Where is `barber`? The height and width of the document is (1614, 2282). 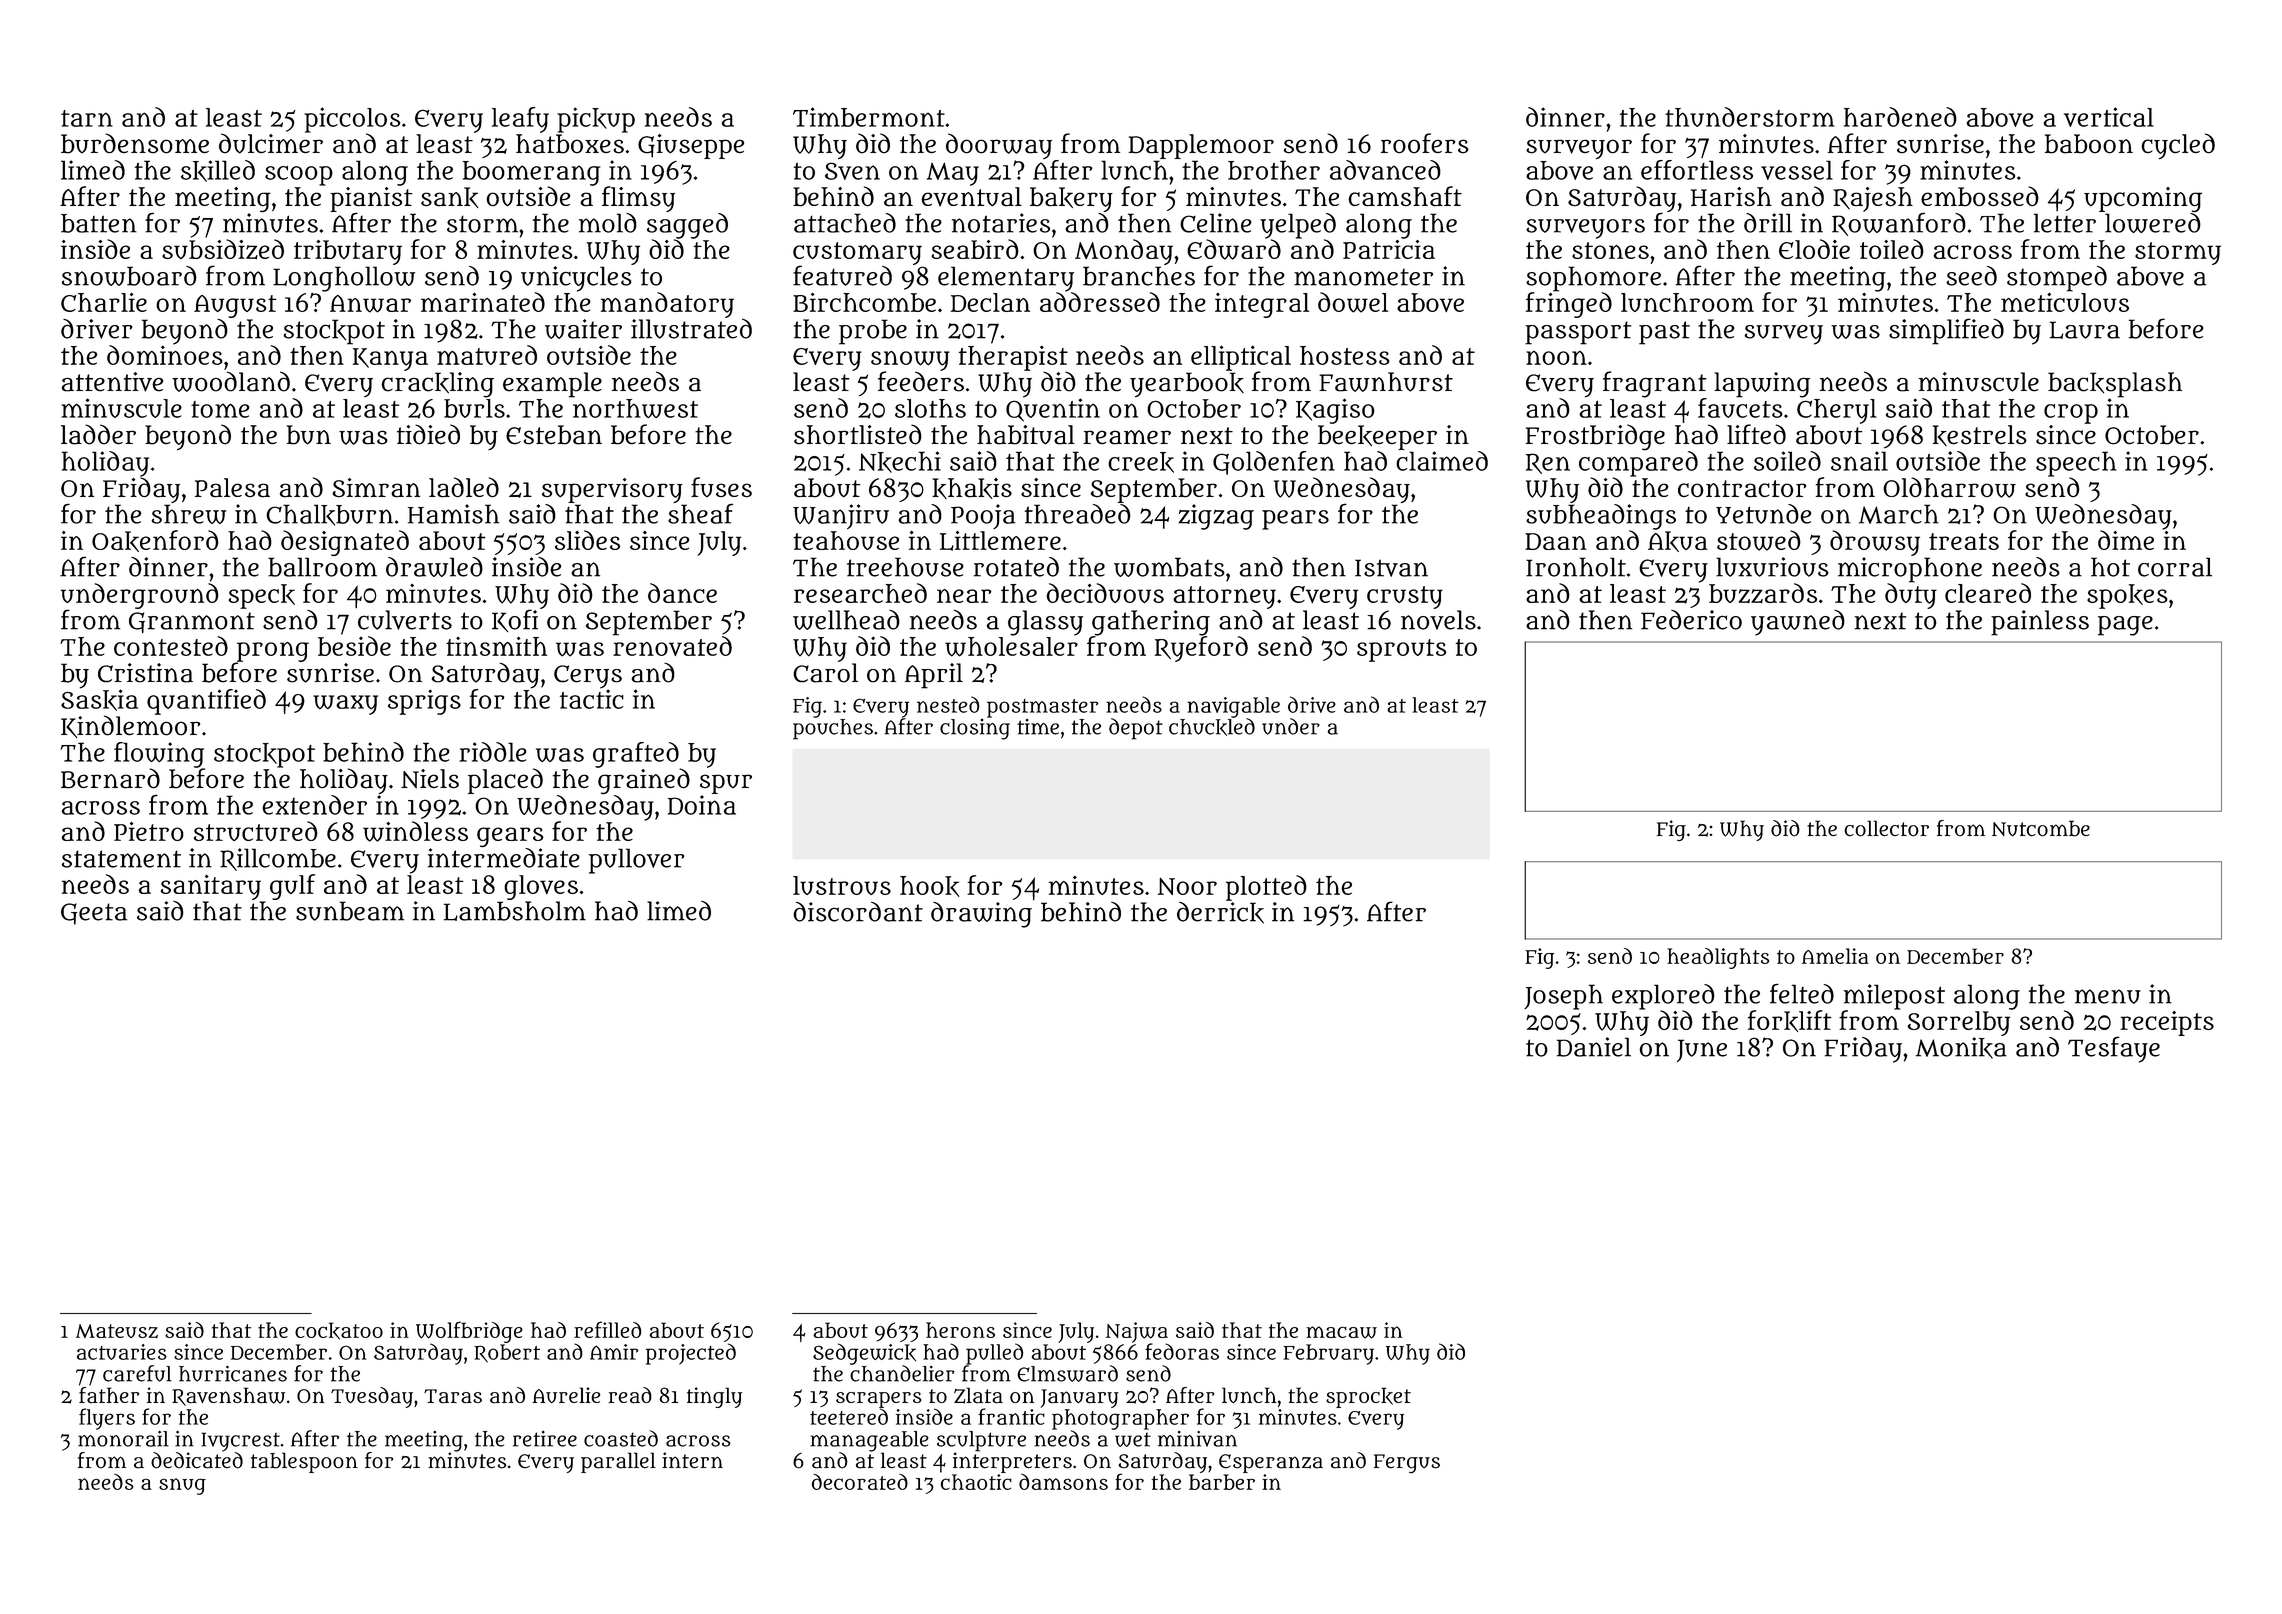
barber is located at coordinates (1222, 1482).
